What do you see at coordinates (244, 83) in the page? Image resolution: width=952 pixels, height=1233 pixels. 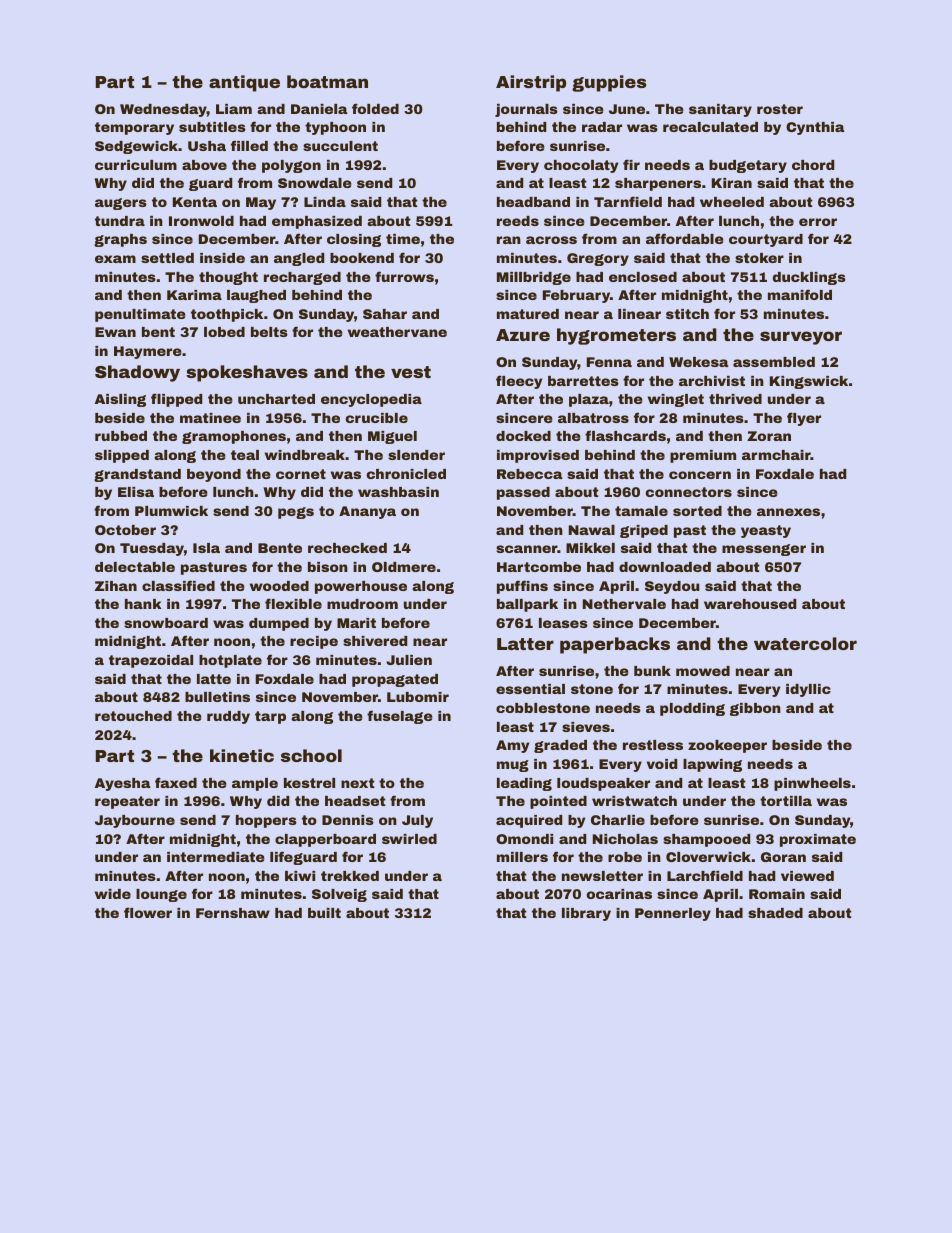 I see `antique` at bounding box center [244, 83].
